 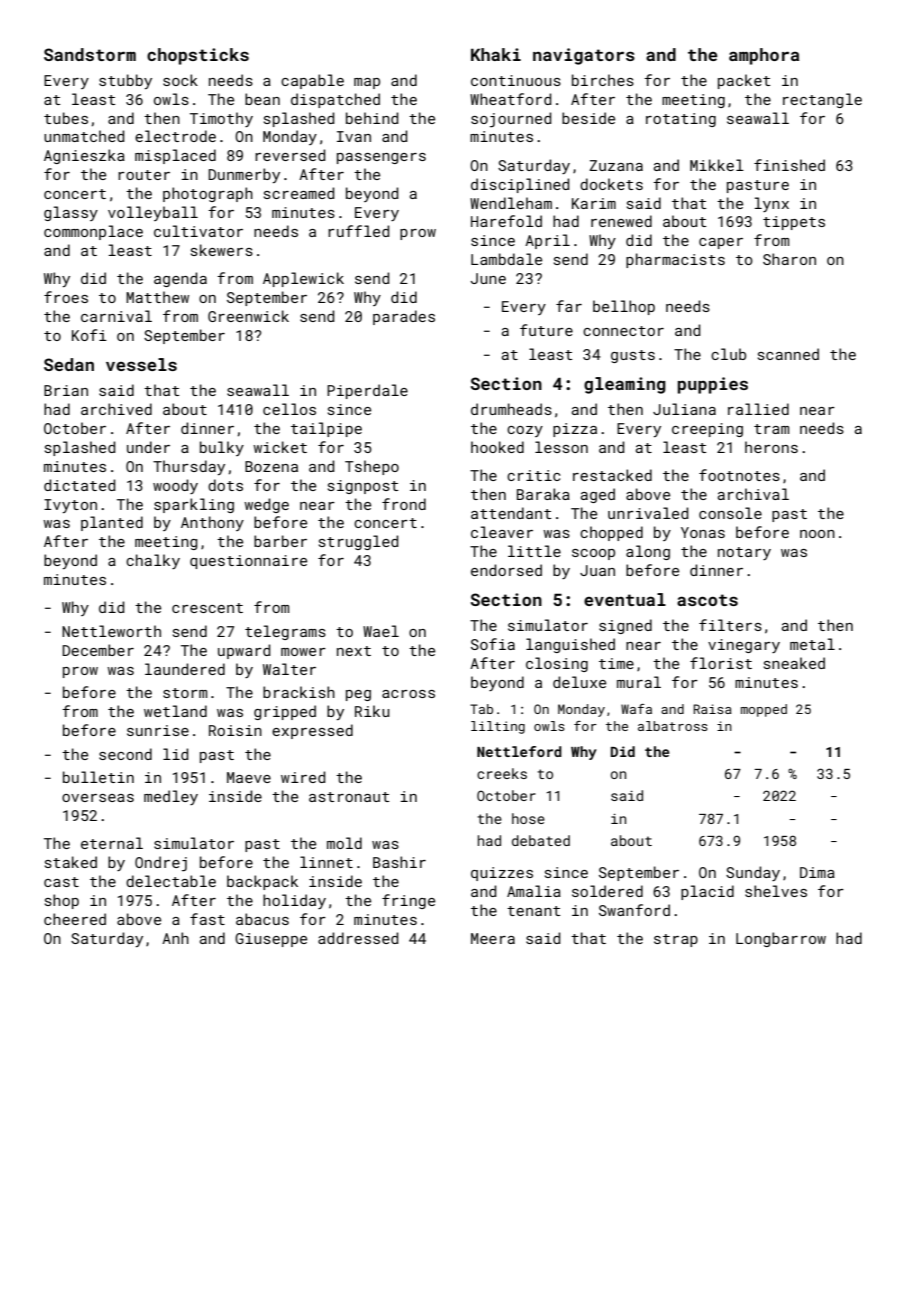 I want to click on chalky, so click(x=153, y=561).
